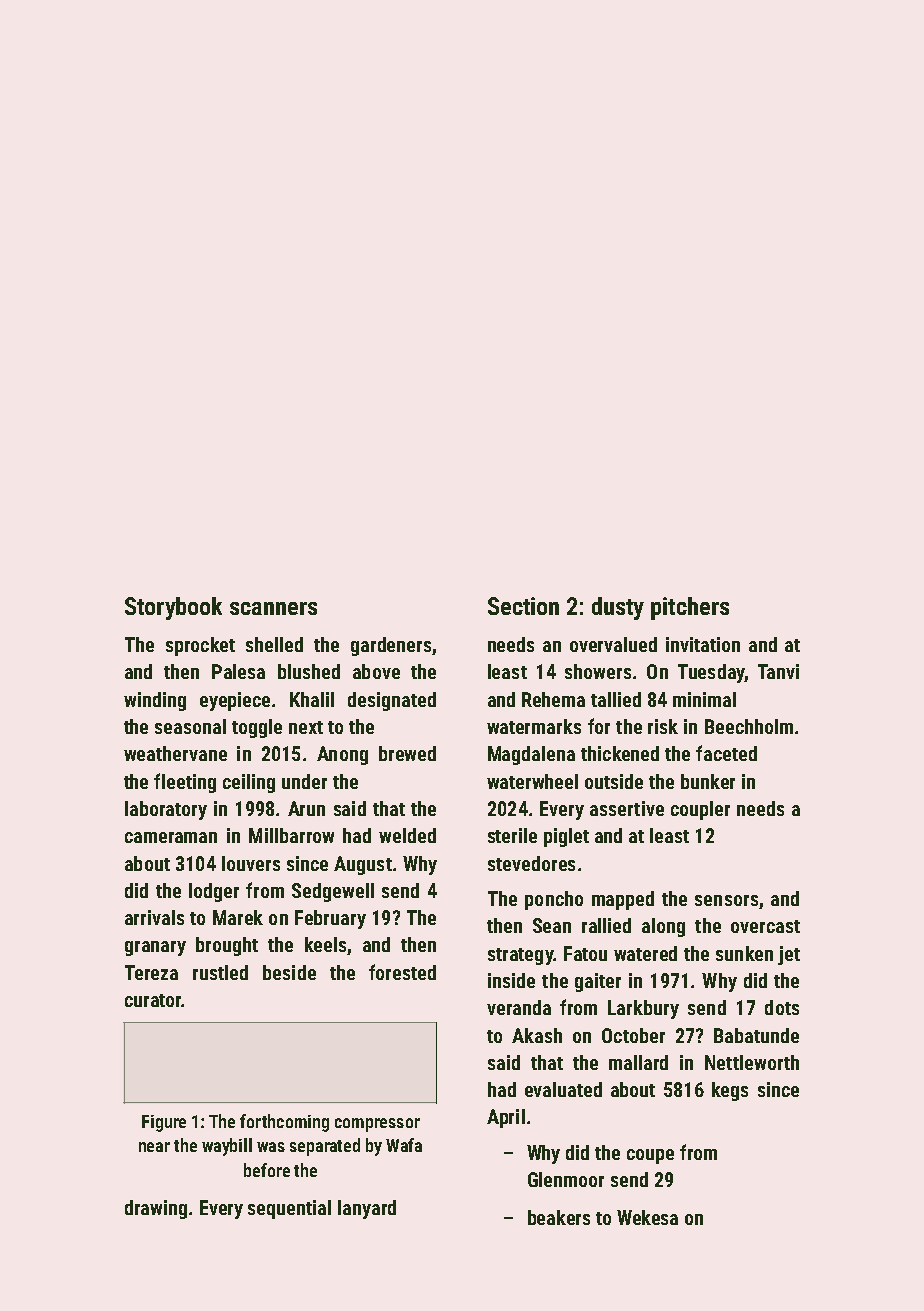 This screenshot has height=1311, width=924. Describe the element at coordinates (333, 892) in the screenshot. I see `Sedgewell` at that location.
